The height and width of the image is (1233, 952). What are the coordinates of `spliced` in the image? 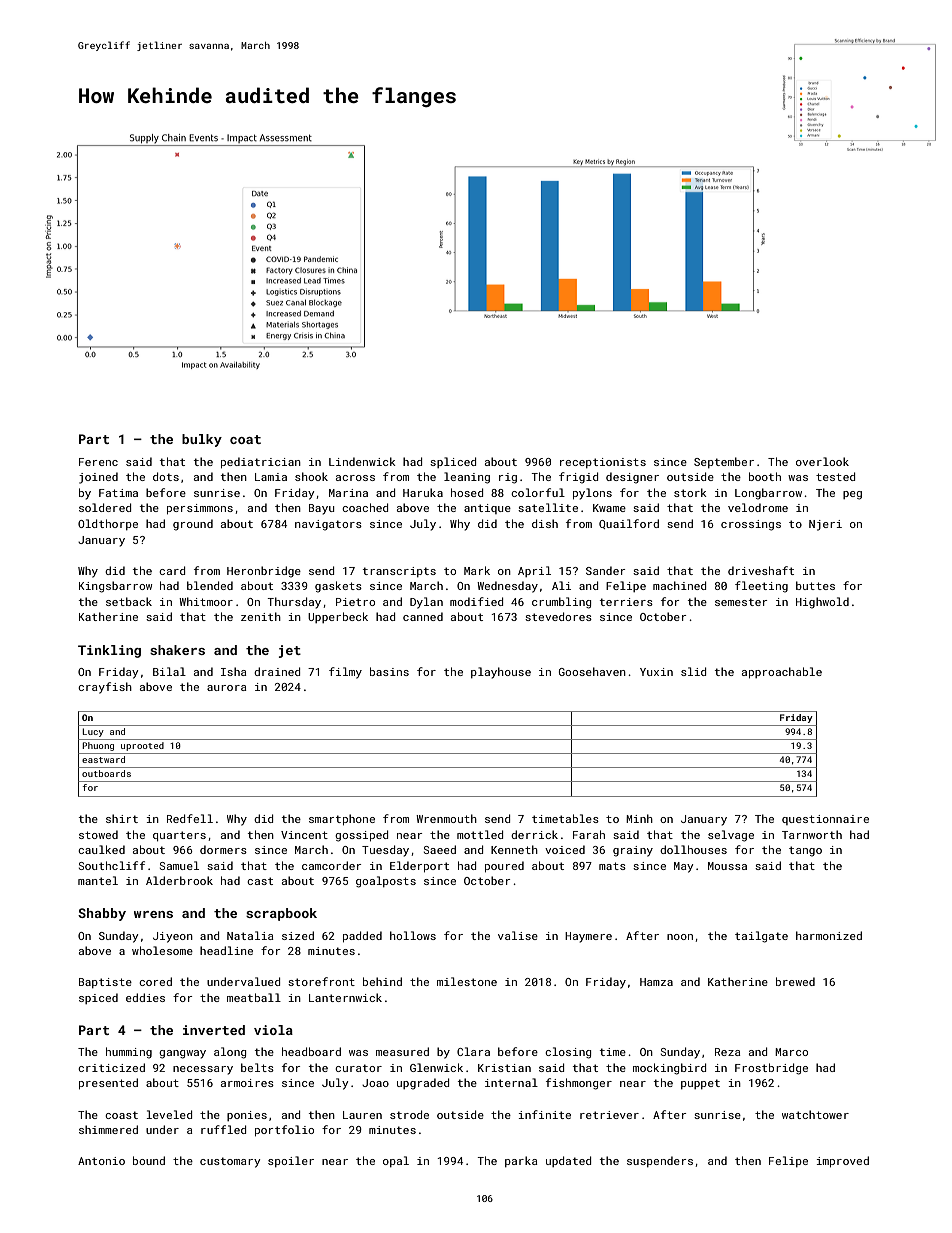 It's located at (453, 462).
